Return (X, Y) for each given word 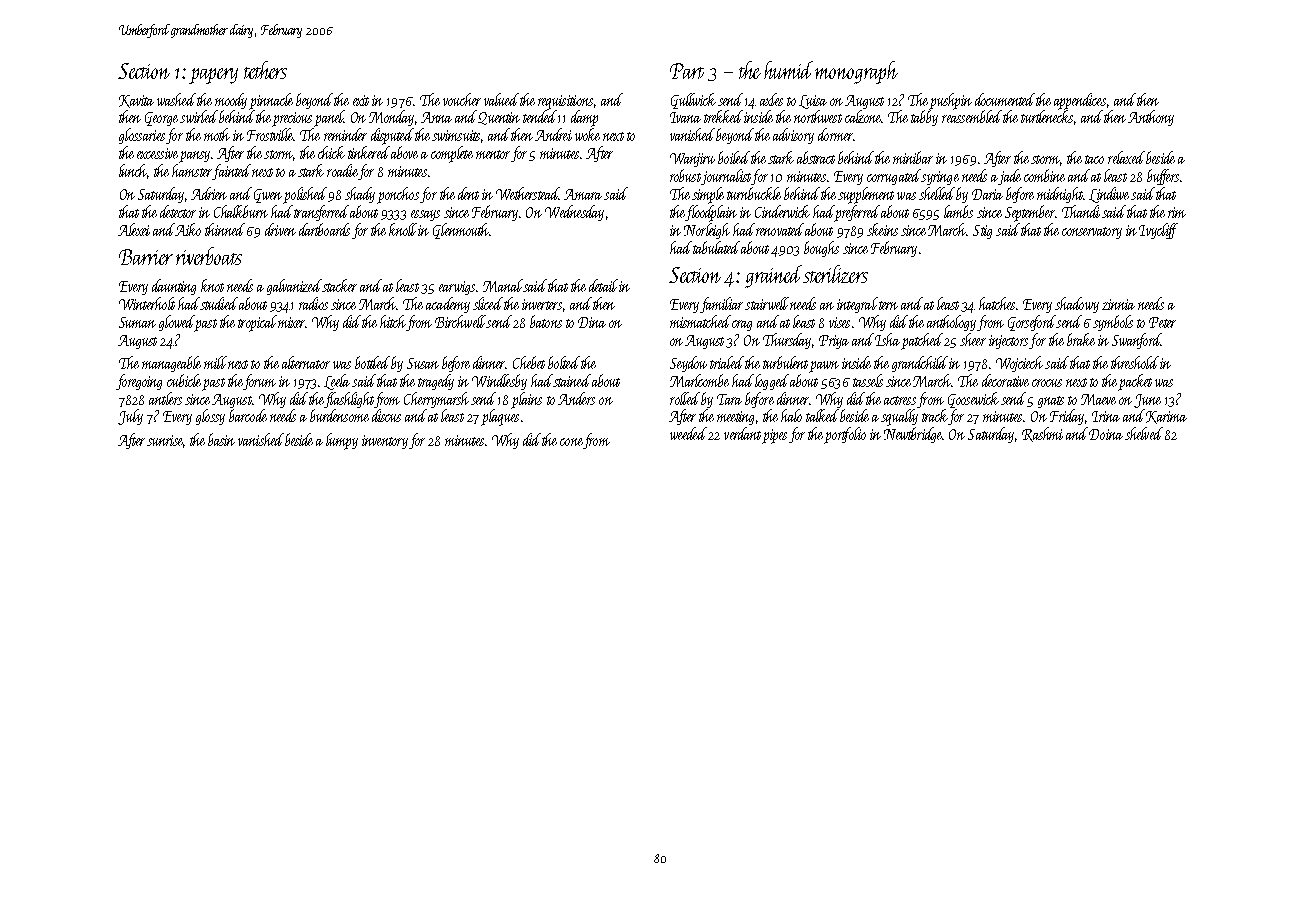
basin (221, 439)
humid (790, 70)
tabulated (716, 247)
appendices (1080, 101)
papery (213, 76)
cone (571, 442)
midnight (1060, 195)
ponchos (398, 195)
